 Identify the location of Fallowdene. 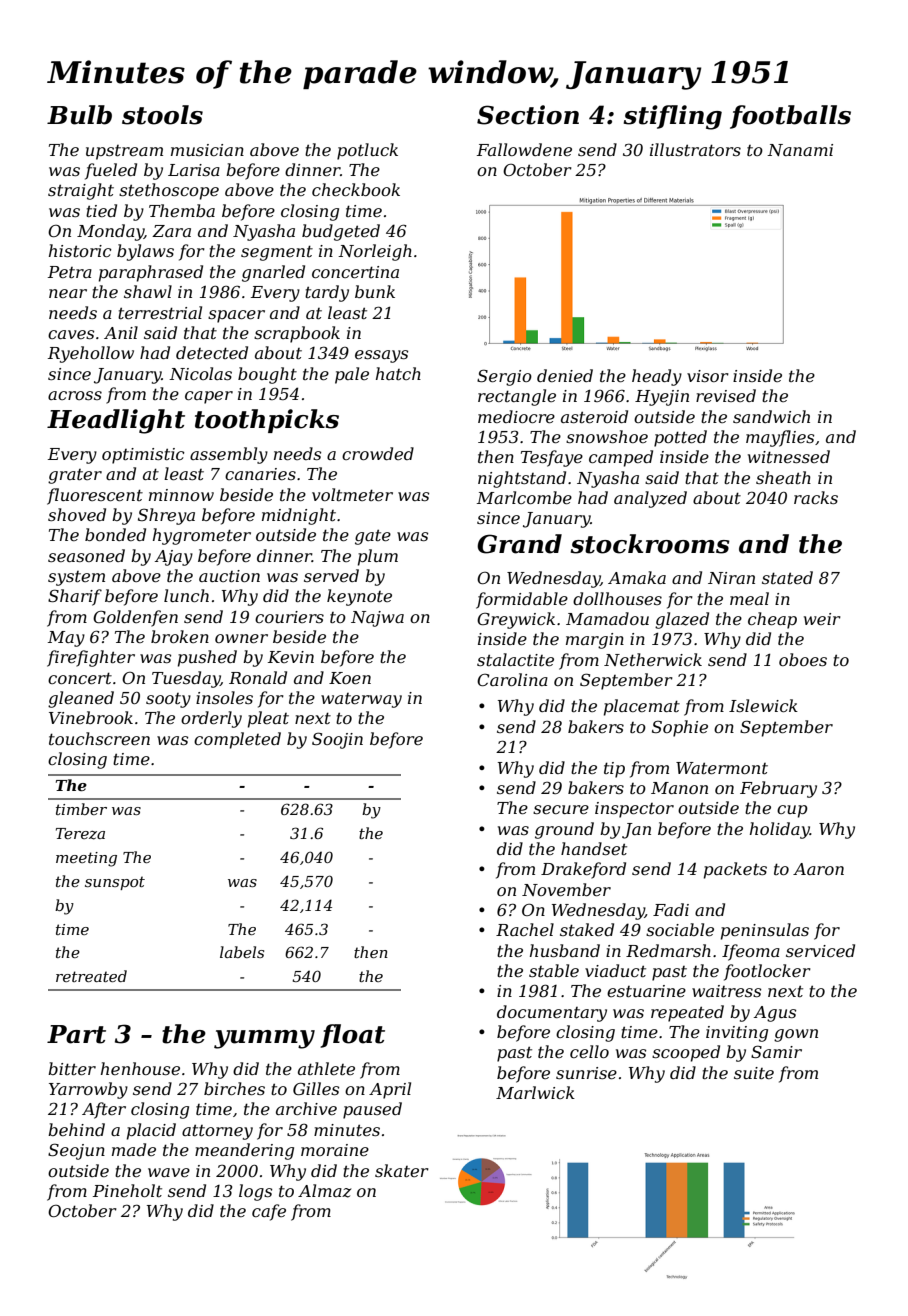
(524, 149).
